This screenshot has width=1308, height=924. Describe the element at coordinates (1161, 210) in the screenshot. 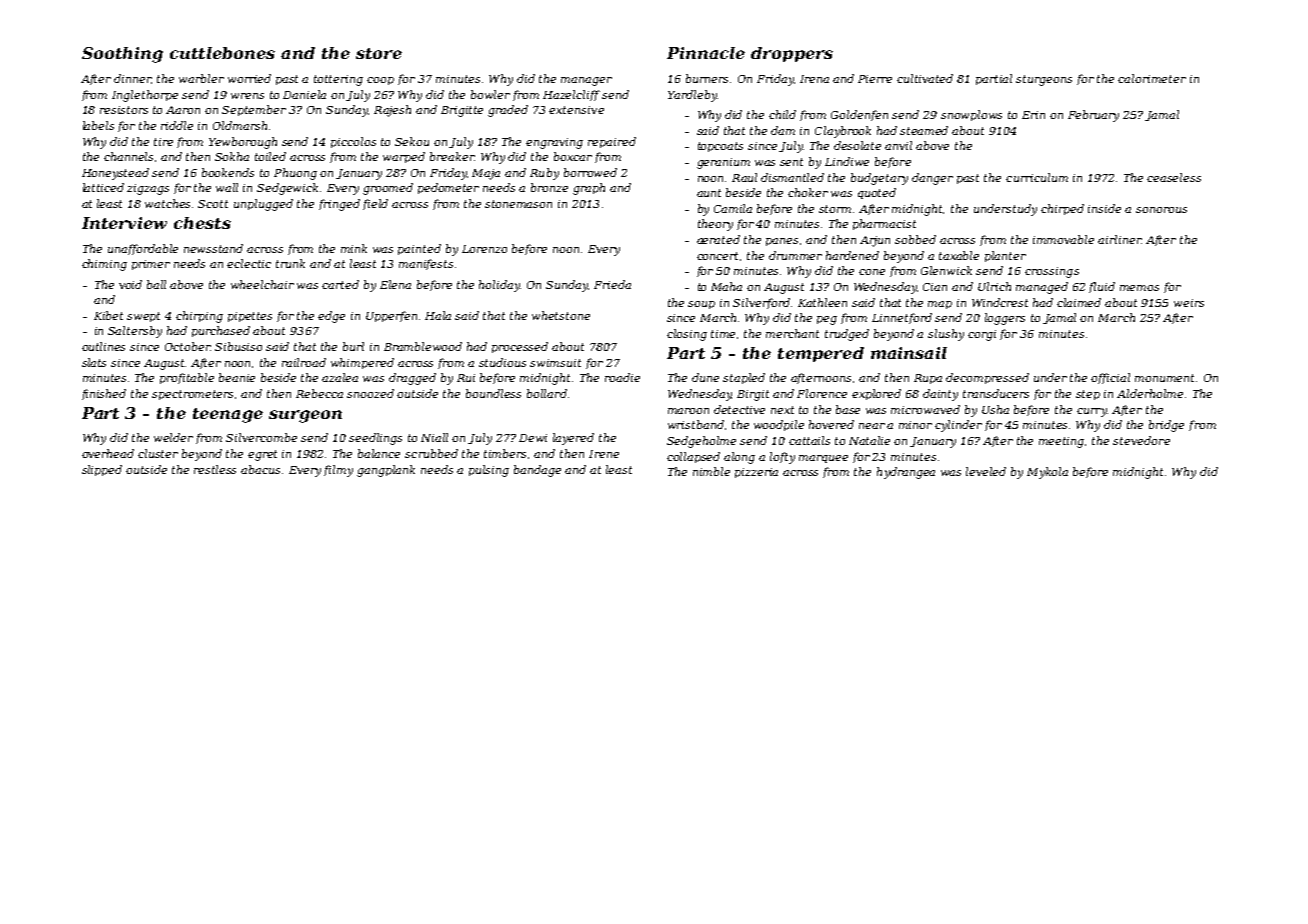

I see `sonorous` at that location.
